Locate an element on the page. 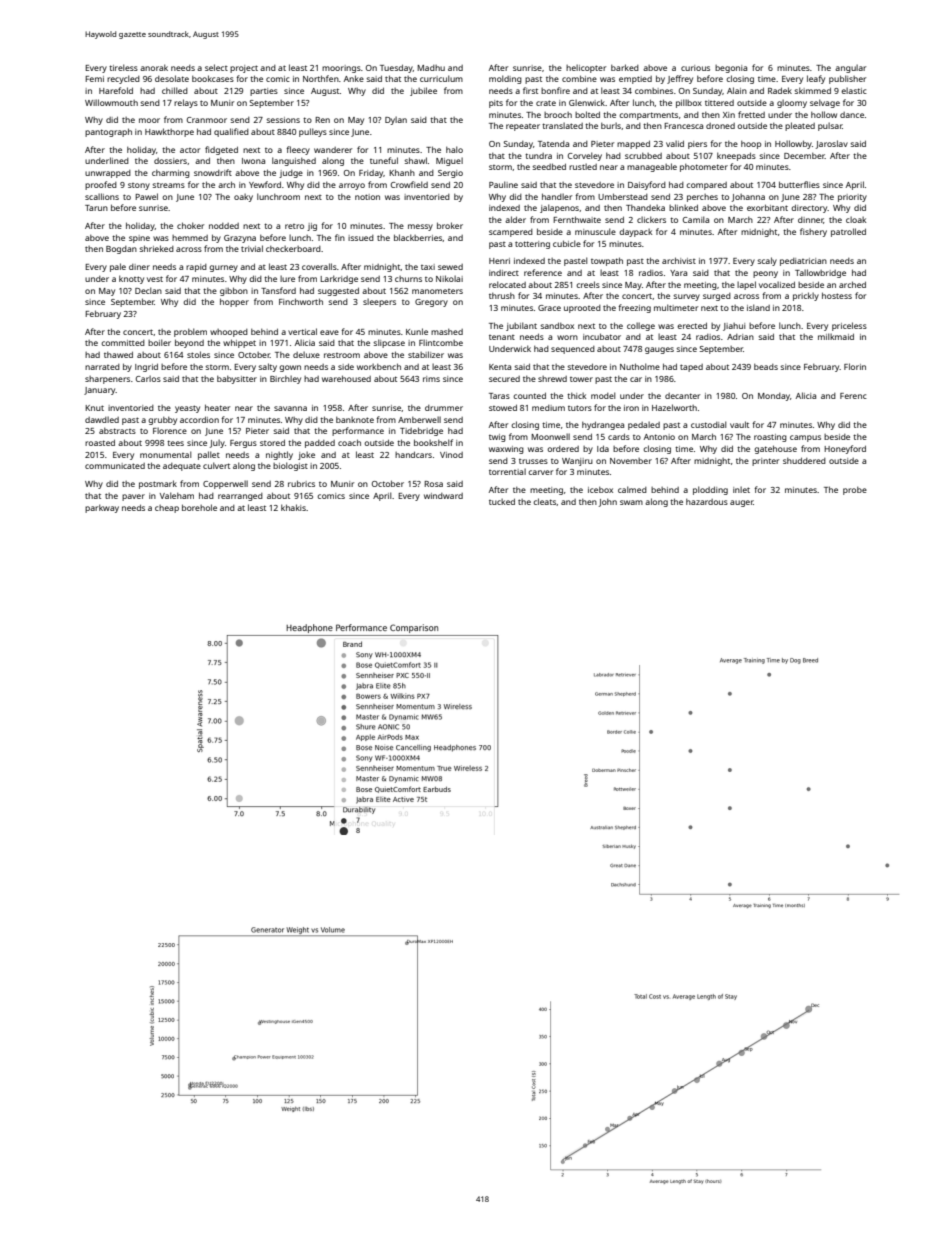 The image size is (952, 1233). Dylan is located at coordinates (396, 120).
